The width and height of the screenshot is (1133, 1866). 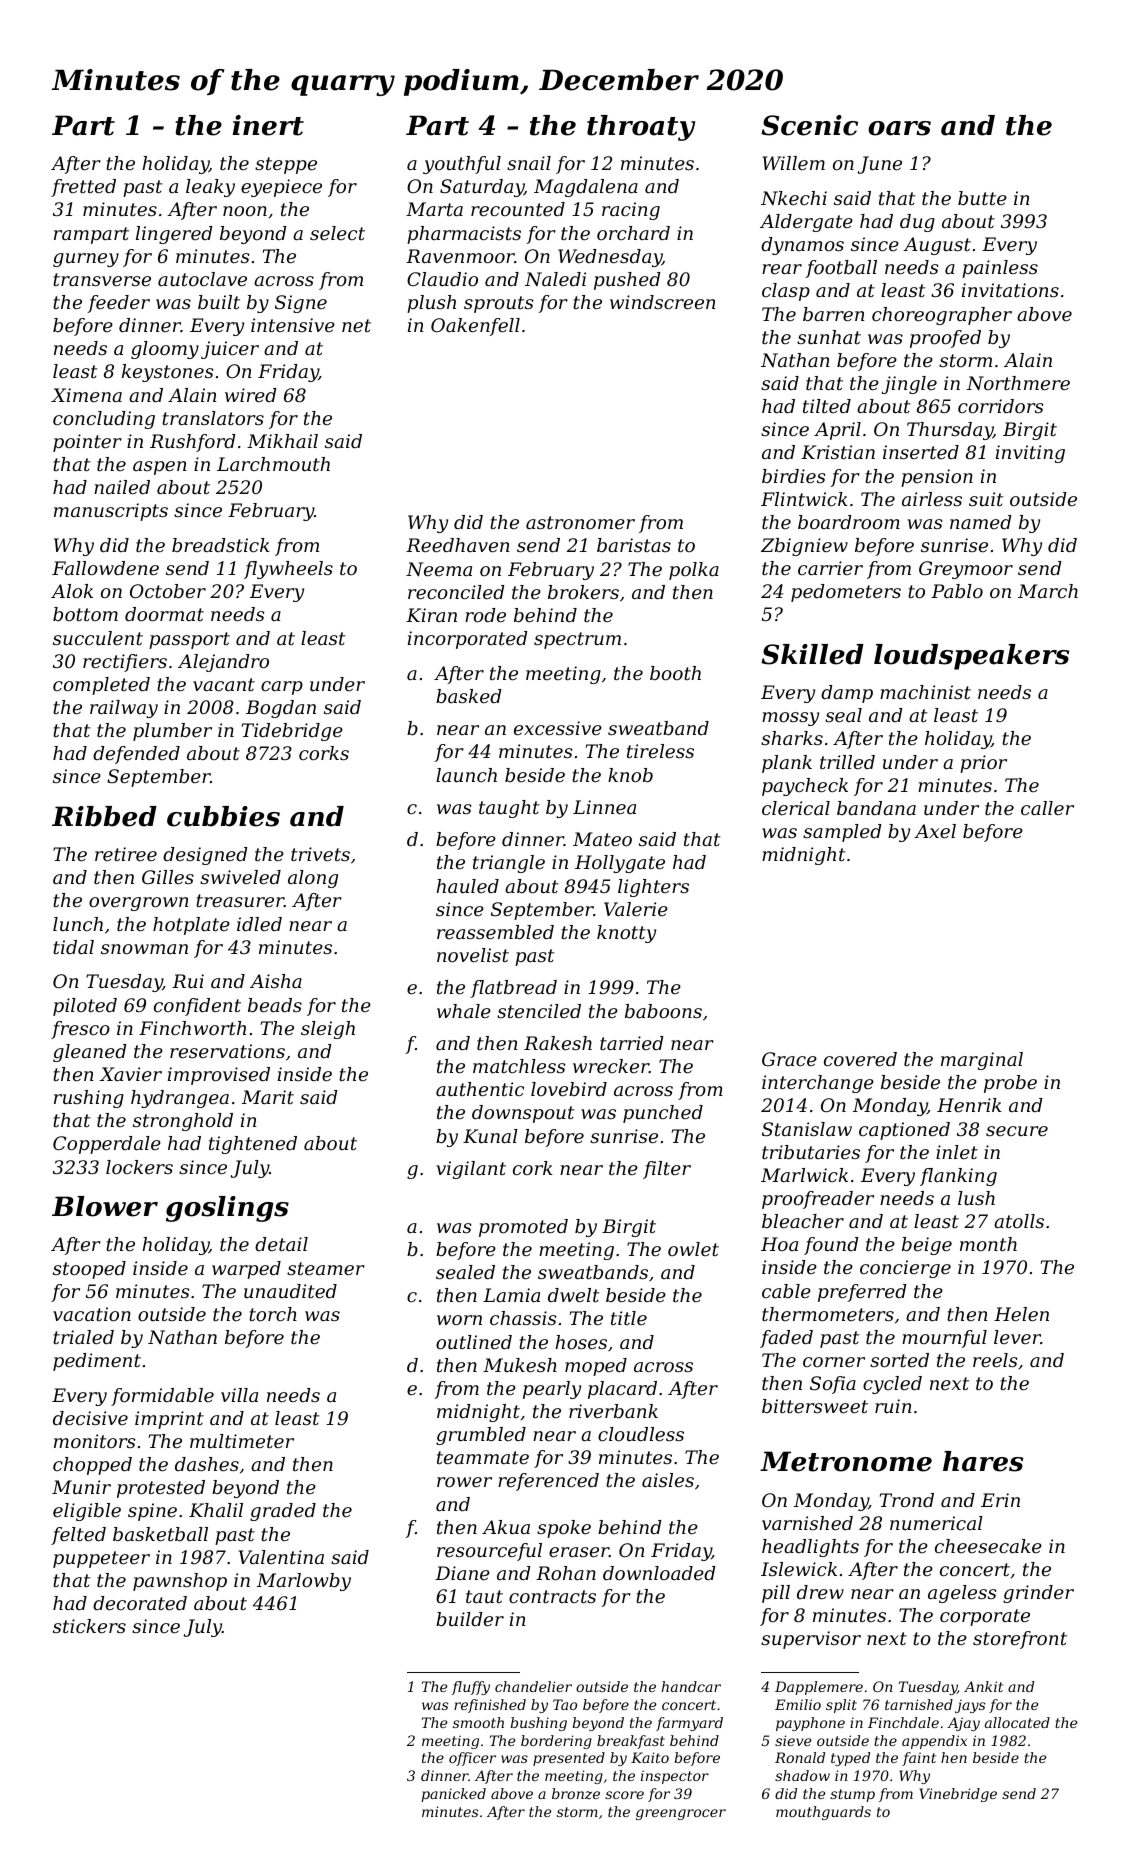 What do you see at coordinates (841, 1706) in the screenshot?
I see `split` at bounding box center [841, 1706].
